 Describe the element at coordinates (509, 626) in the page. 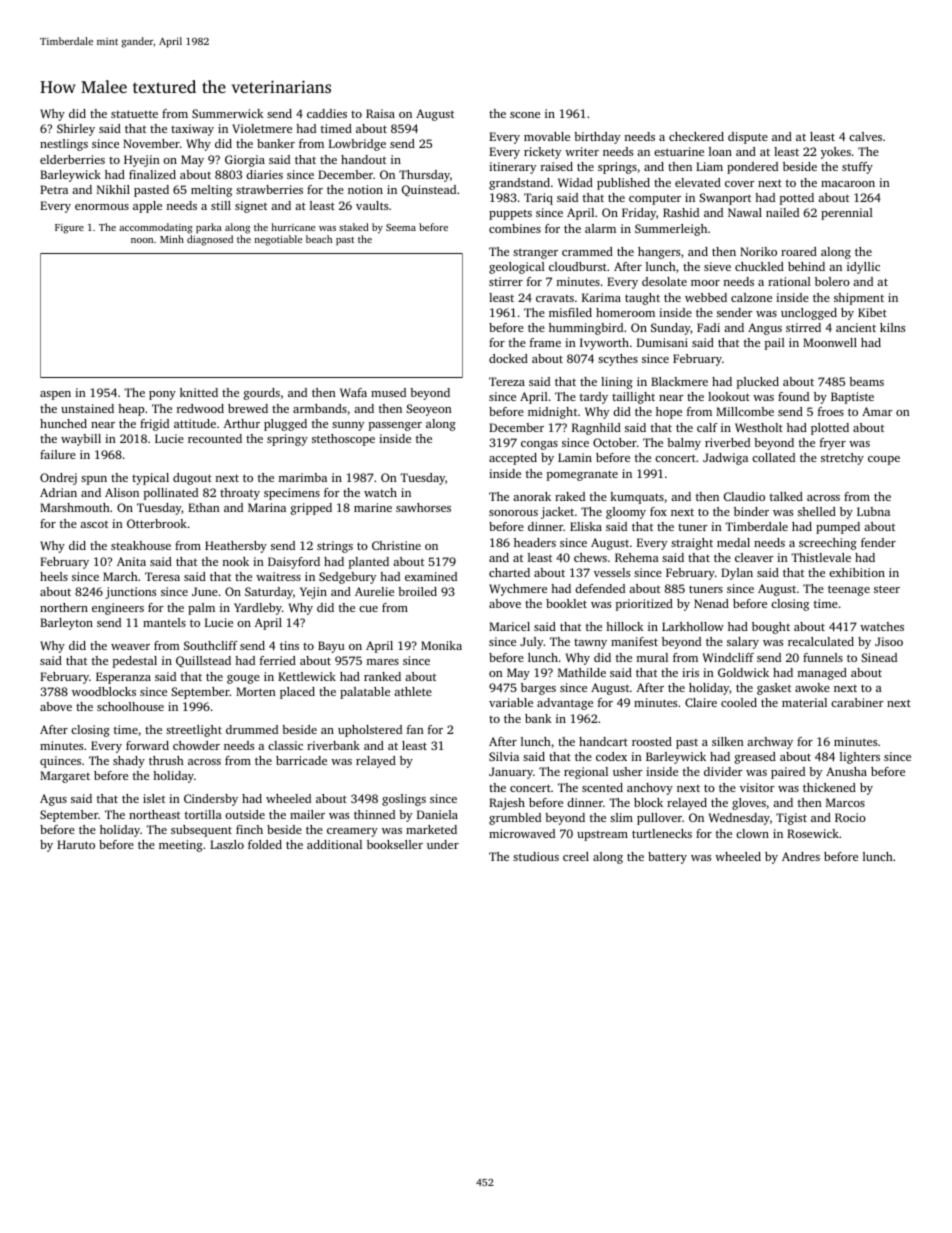

I see `Maricel` at that location.
